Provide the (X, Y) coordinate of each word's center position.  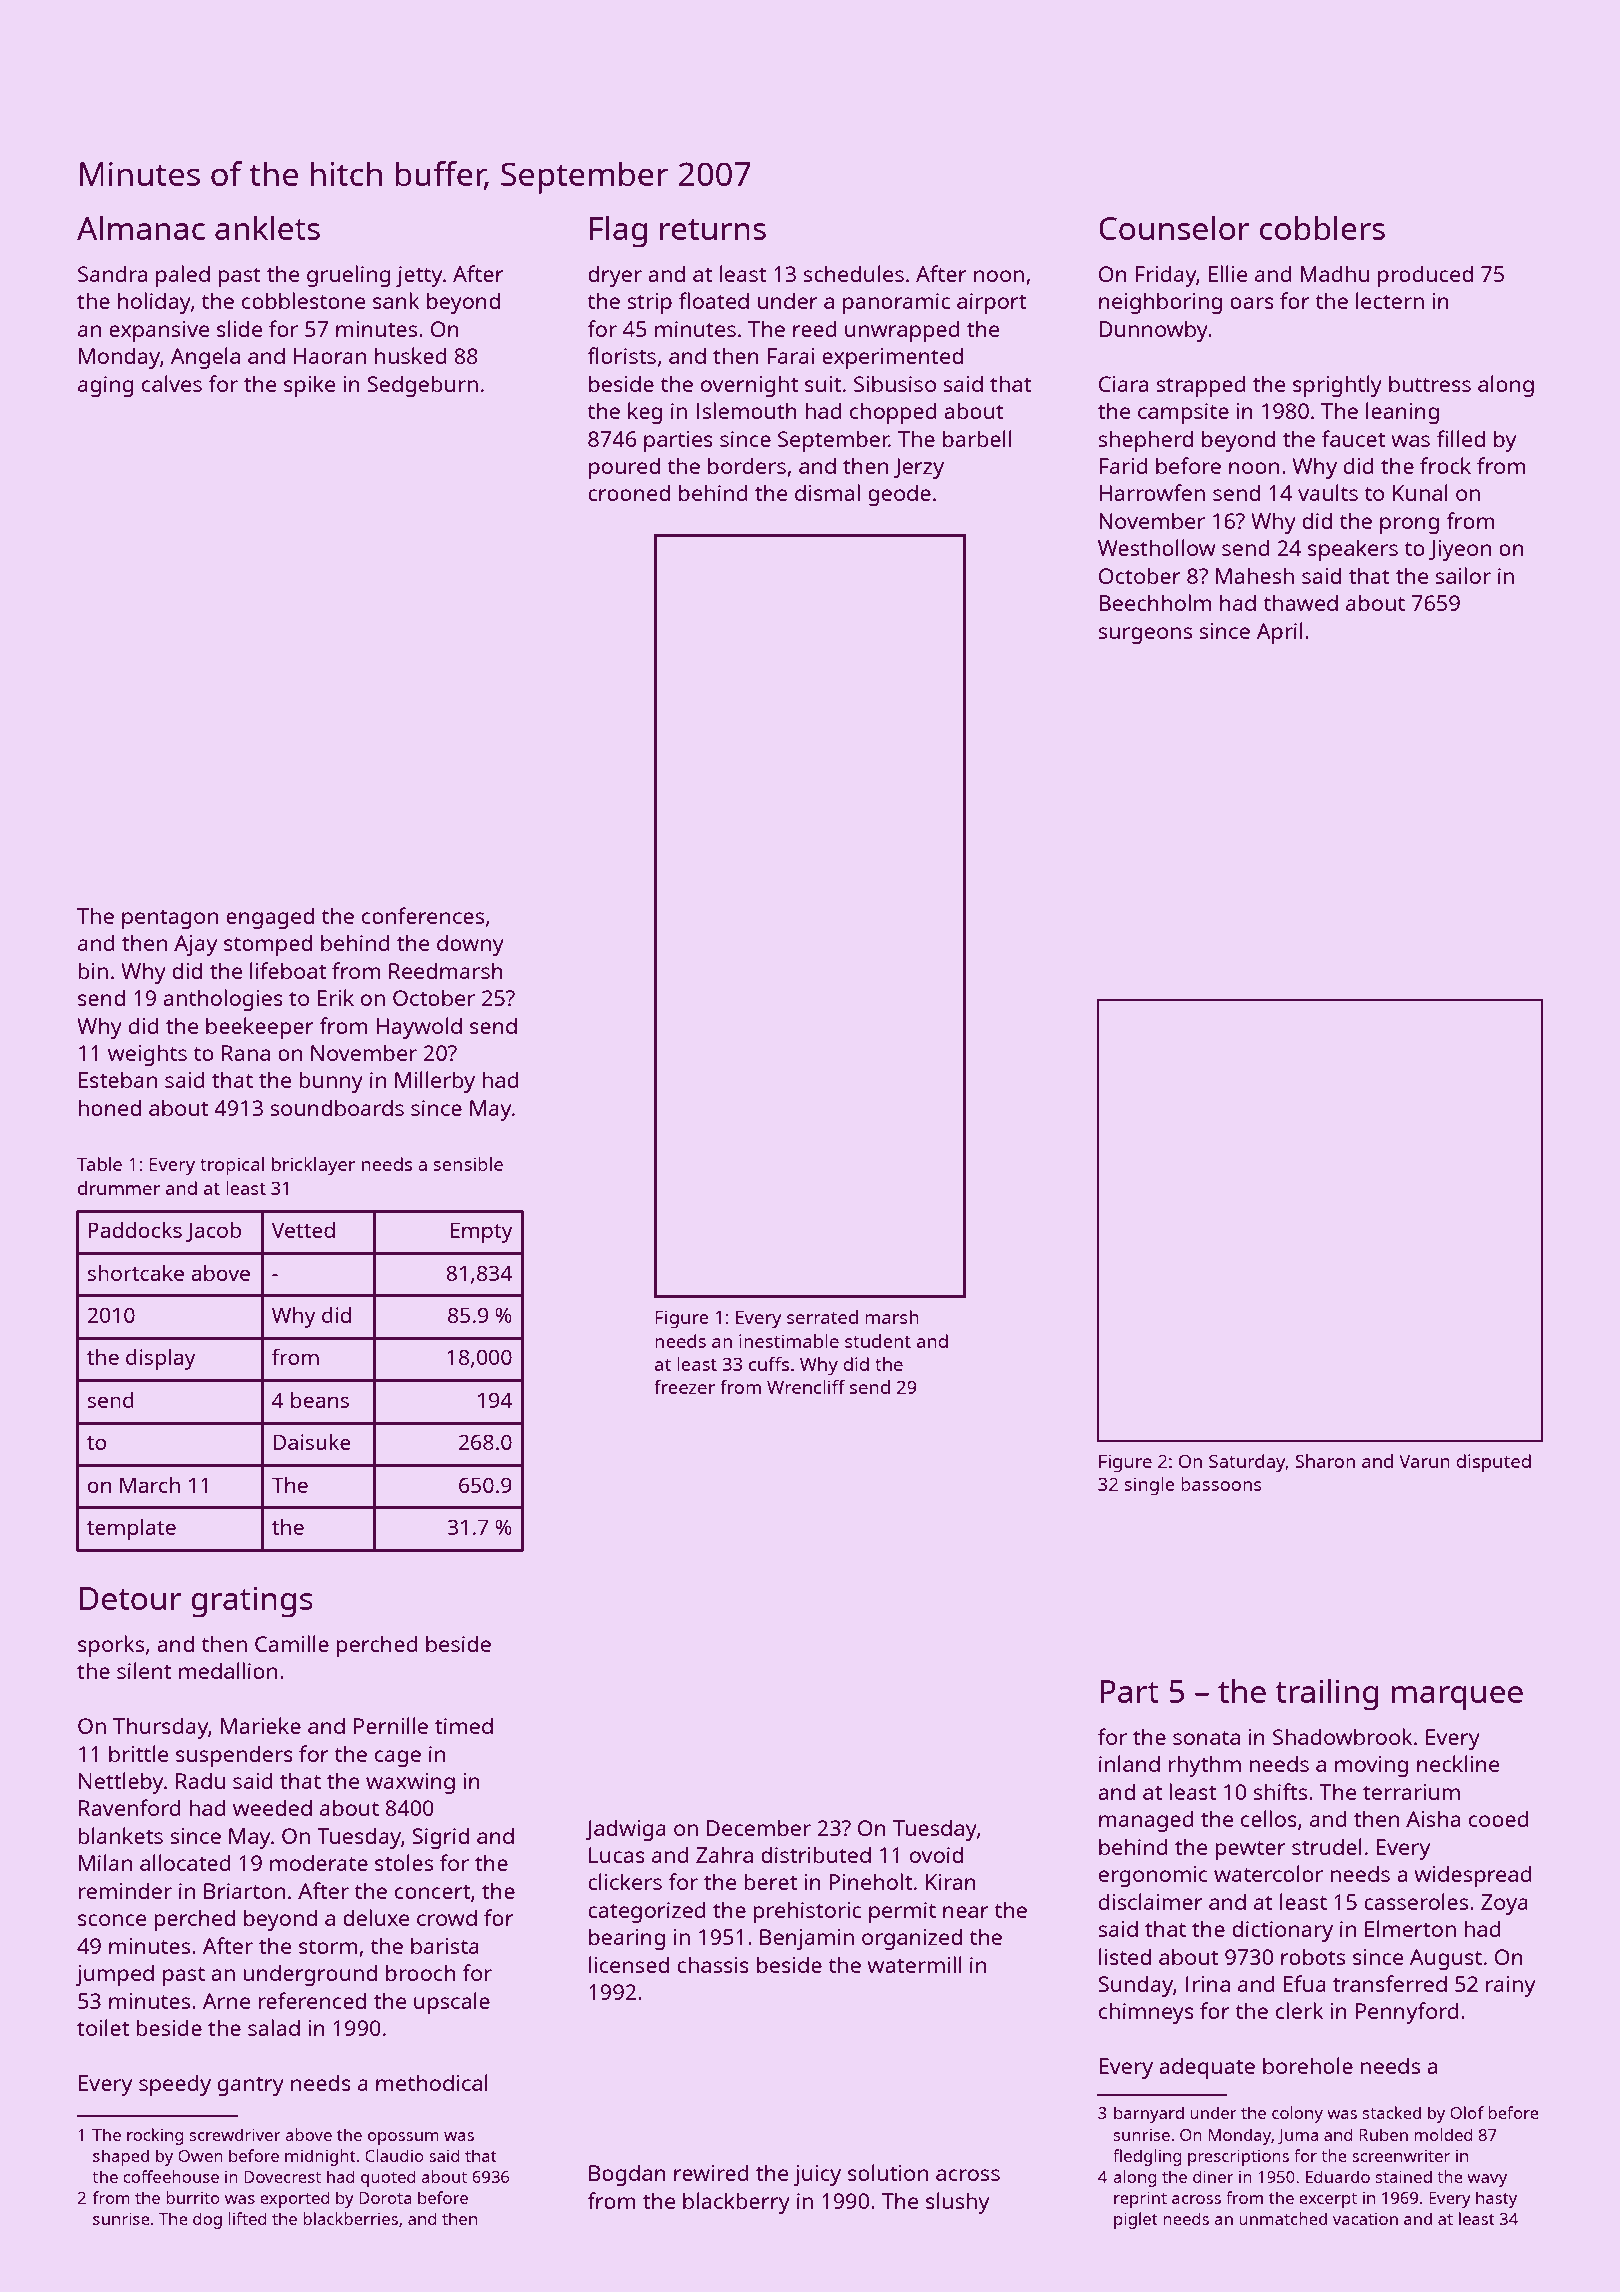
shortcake (135, 1273)
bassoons (1221, 1484)
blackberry (736, 2203)
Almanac (141, 228)
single (1149, 1486)
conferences (423, 915)
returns (713, 229)
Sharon (1325, 1461)
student (878, 1341)
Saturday (1247, 1463)
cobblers (1322, 228)
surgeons (1145, 635)
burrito (193, 2197)
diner (1213, 2176)
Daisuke (312, 1442)
